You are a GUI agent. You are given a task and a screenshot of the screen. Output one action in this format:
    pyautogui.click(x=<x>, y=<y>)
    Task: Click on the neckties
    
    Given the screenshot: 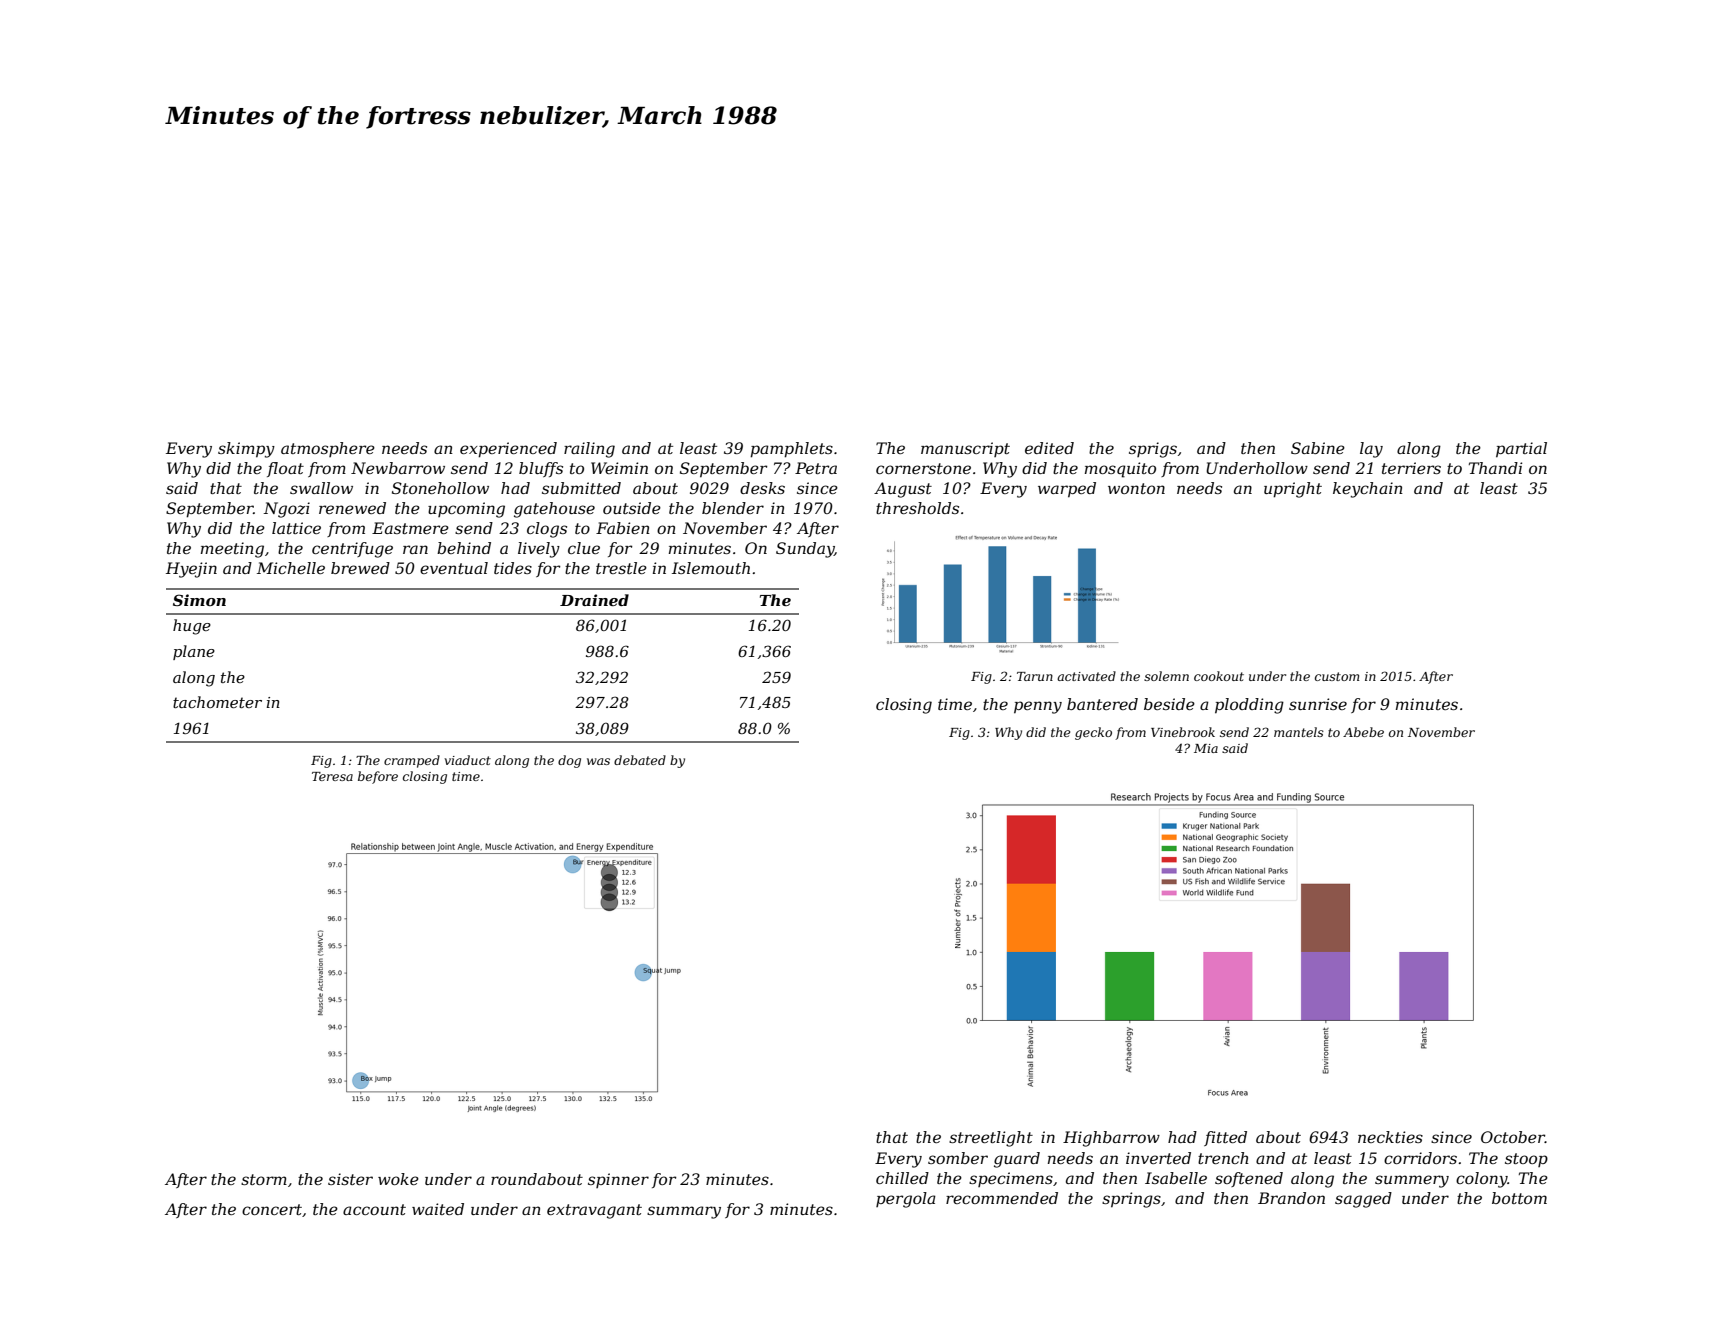 What is the action you would take?
    pyautogui.click(x=1390, y=1137)
